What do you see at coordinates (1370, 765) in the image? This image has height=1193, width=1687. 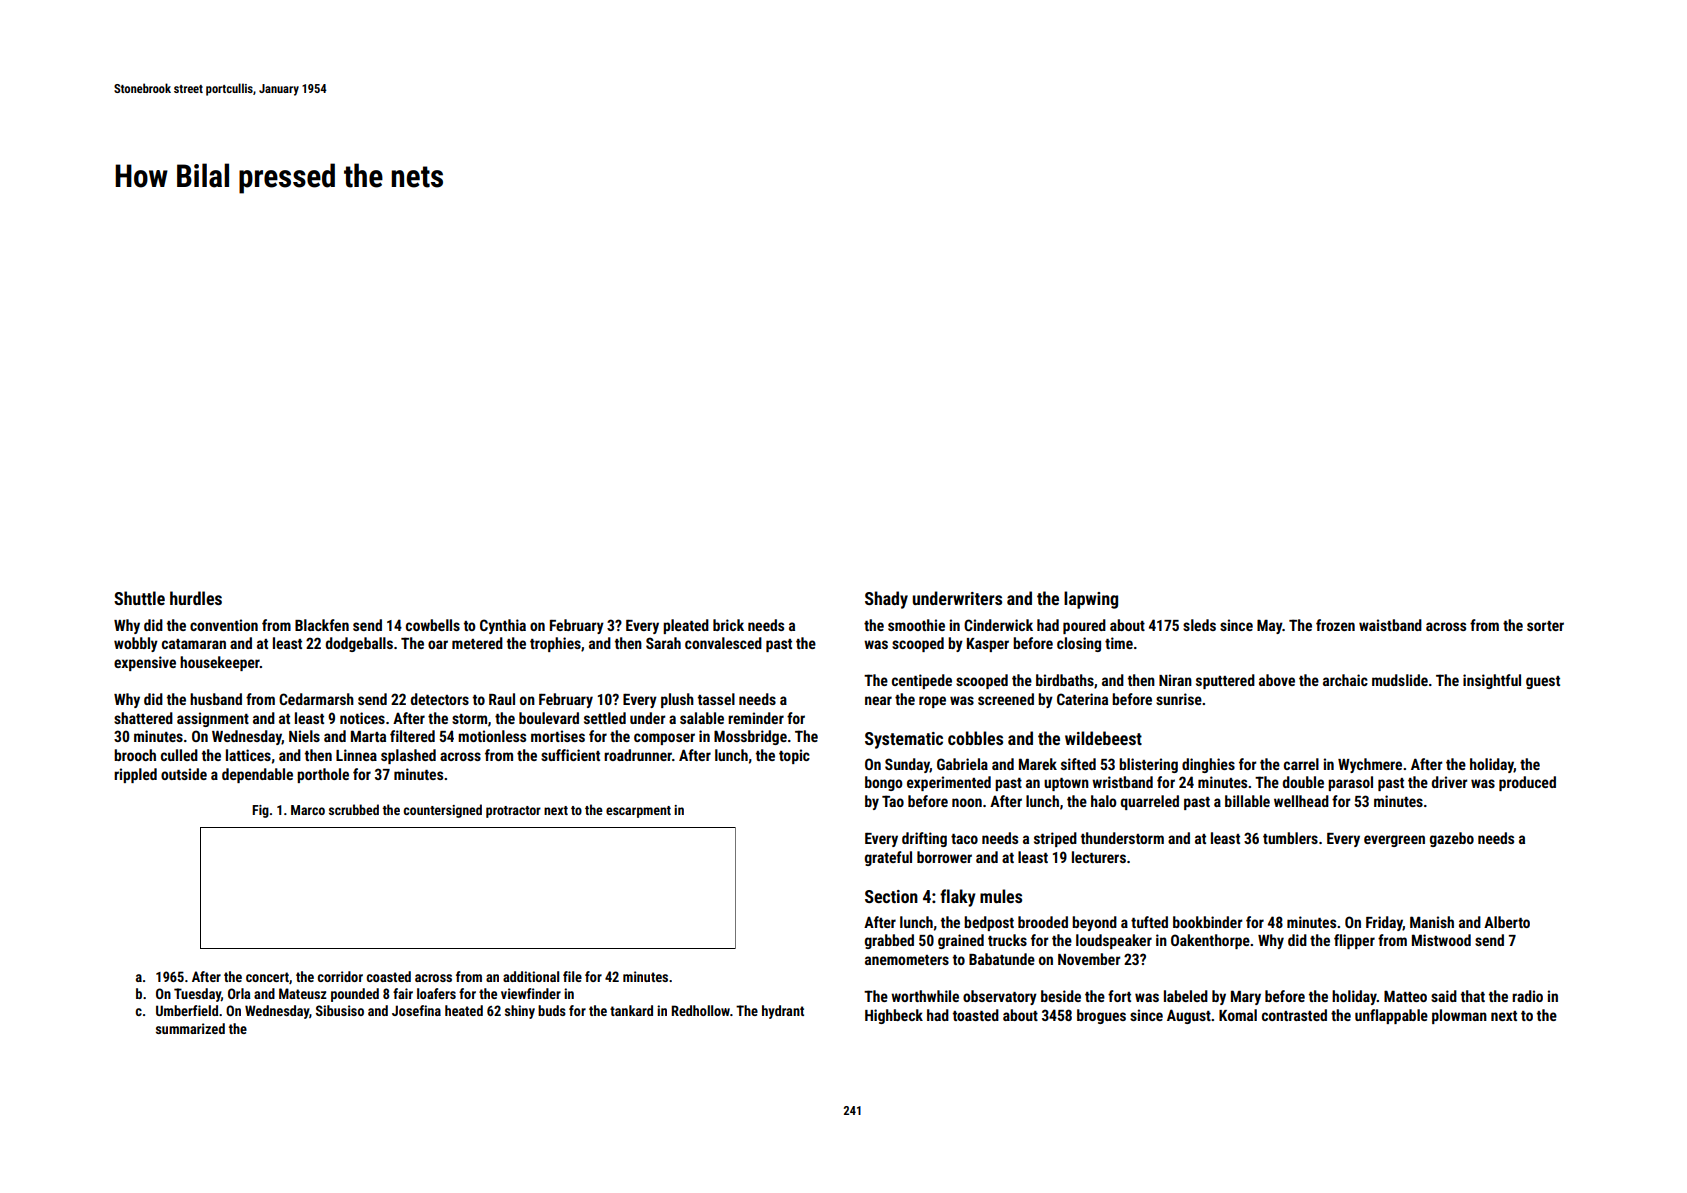 I see `Wychmere` at bounding box center [1370, 765].
